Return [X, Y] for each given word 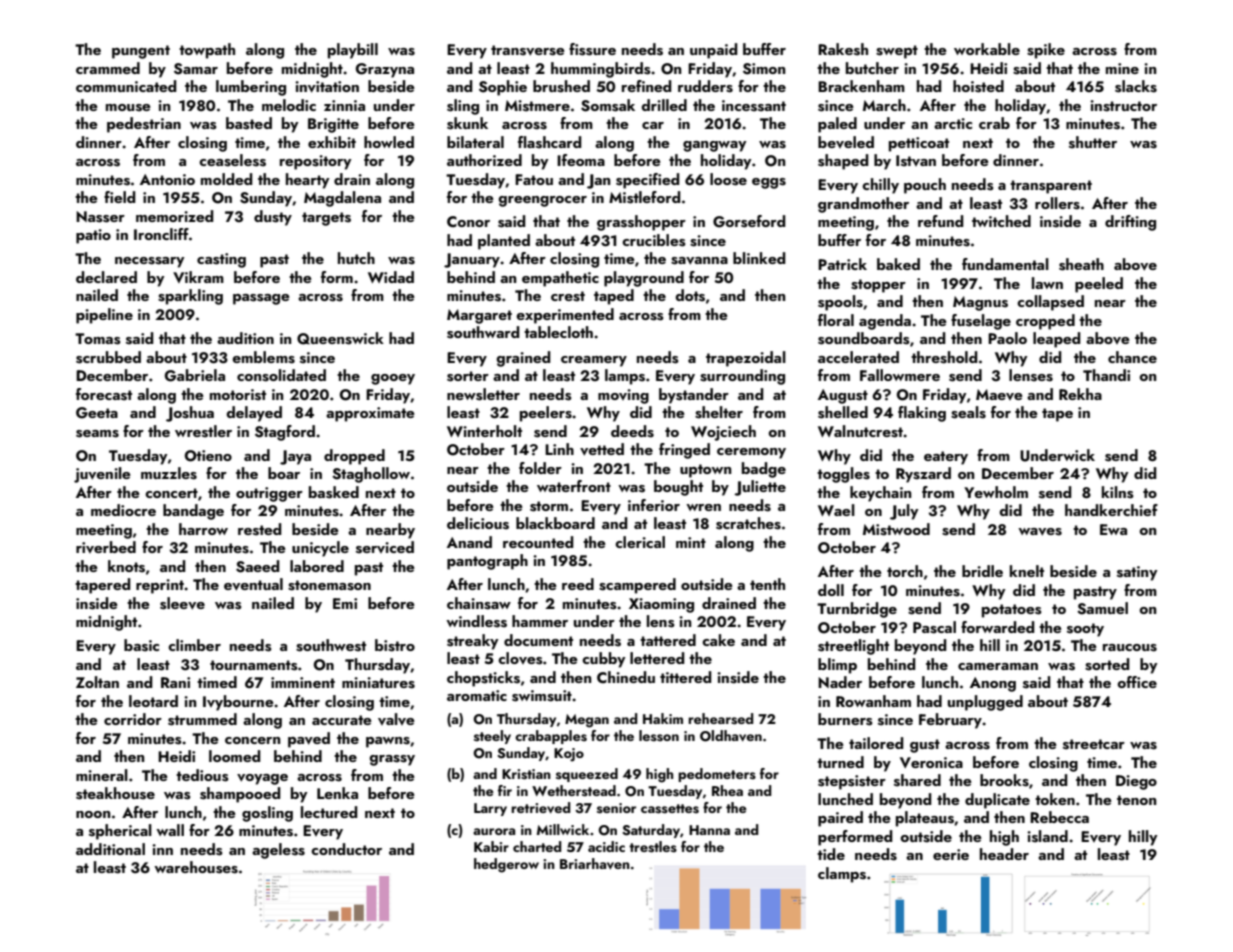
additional [110, 849]
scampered [637, 586]
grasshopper [641, 223]
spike [1046, 51]
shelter [719, 412]
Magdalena [342, 199]
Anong [993, 684]
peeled [1099, 285]
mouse [128, 108]
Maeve [999, 394]
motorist [238, 395]
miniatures [378, 683]
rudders [705, 86]
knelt [1027, 571]
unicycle [320, 549]
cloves [520, 658]
